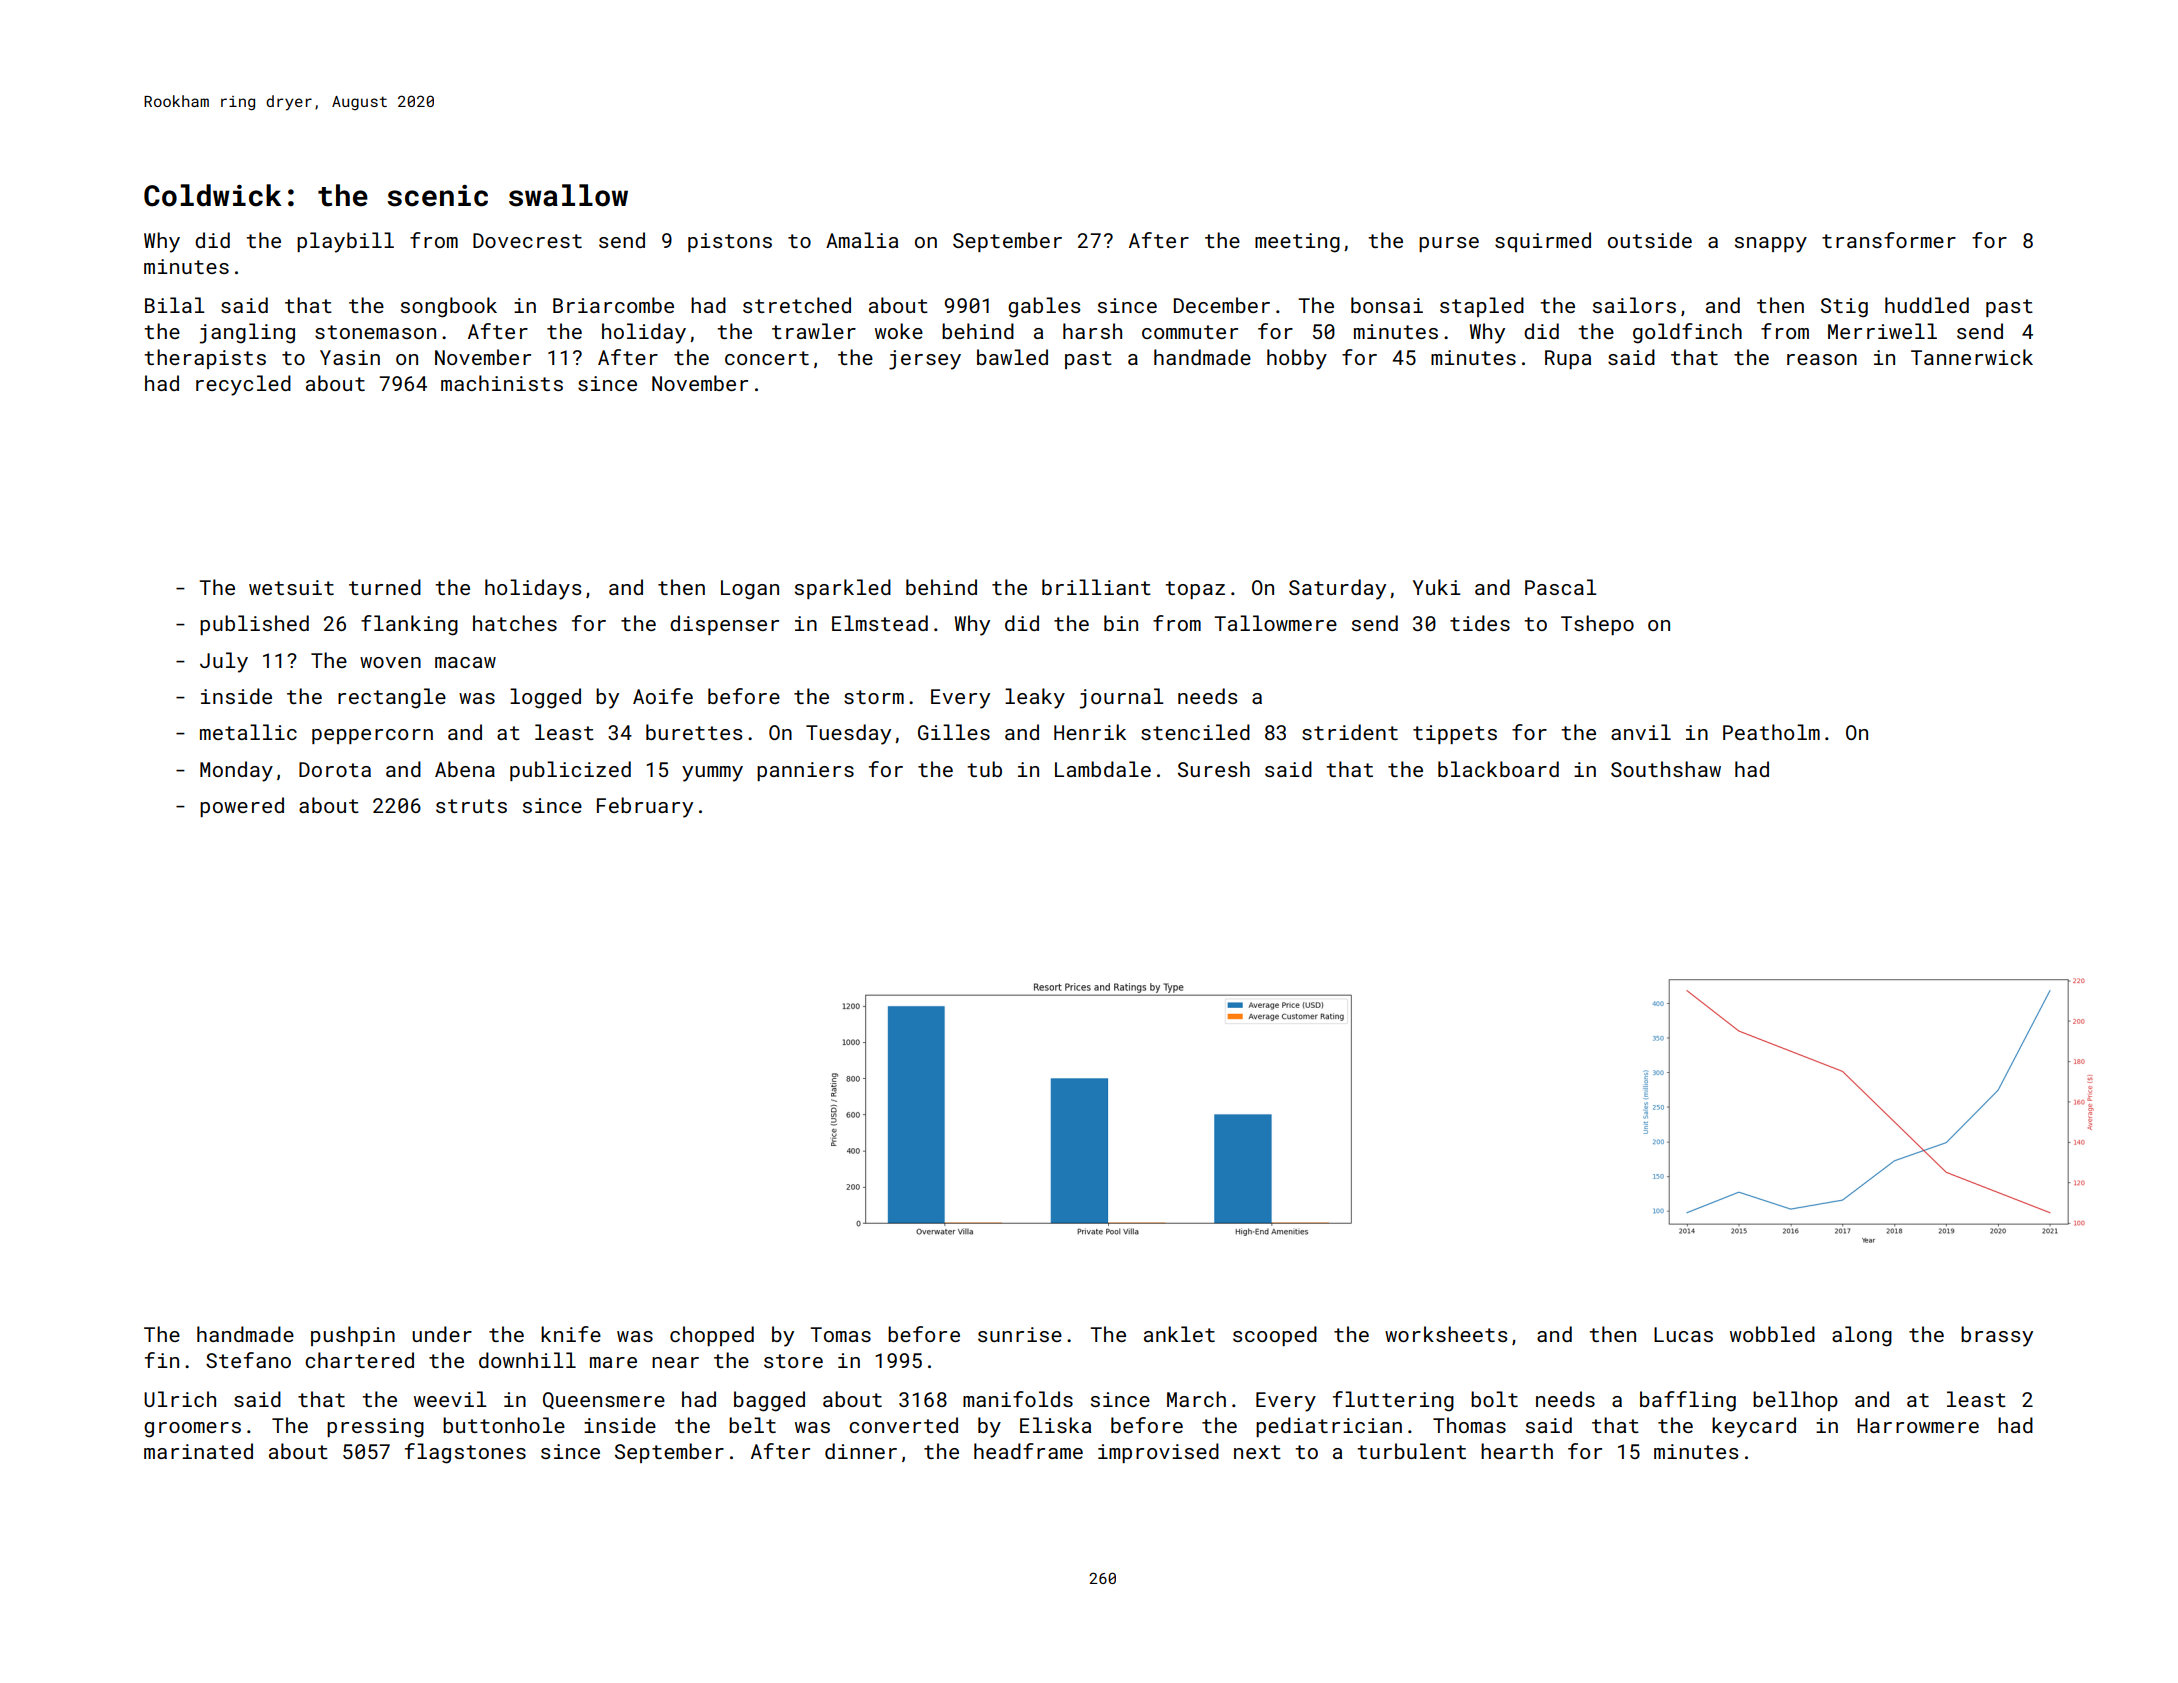  Describe the element at coordinates (1918, 1425) in the page. I see `Harrowmere` at that location.
